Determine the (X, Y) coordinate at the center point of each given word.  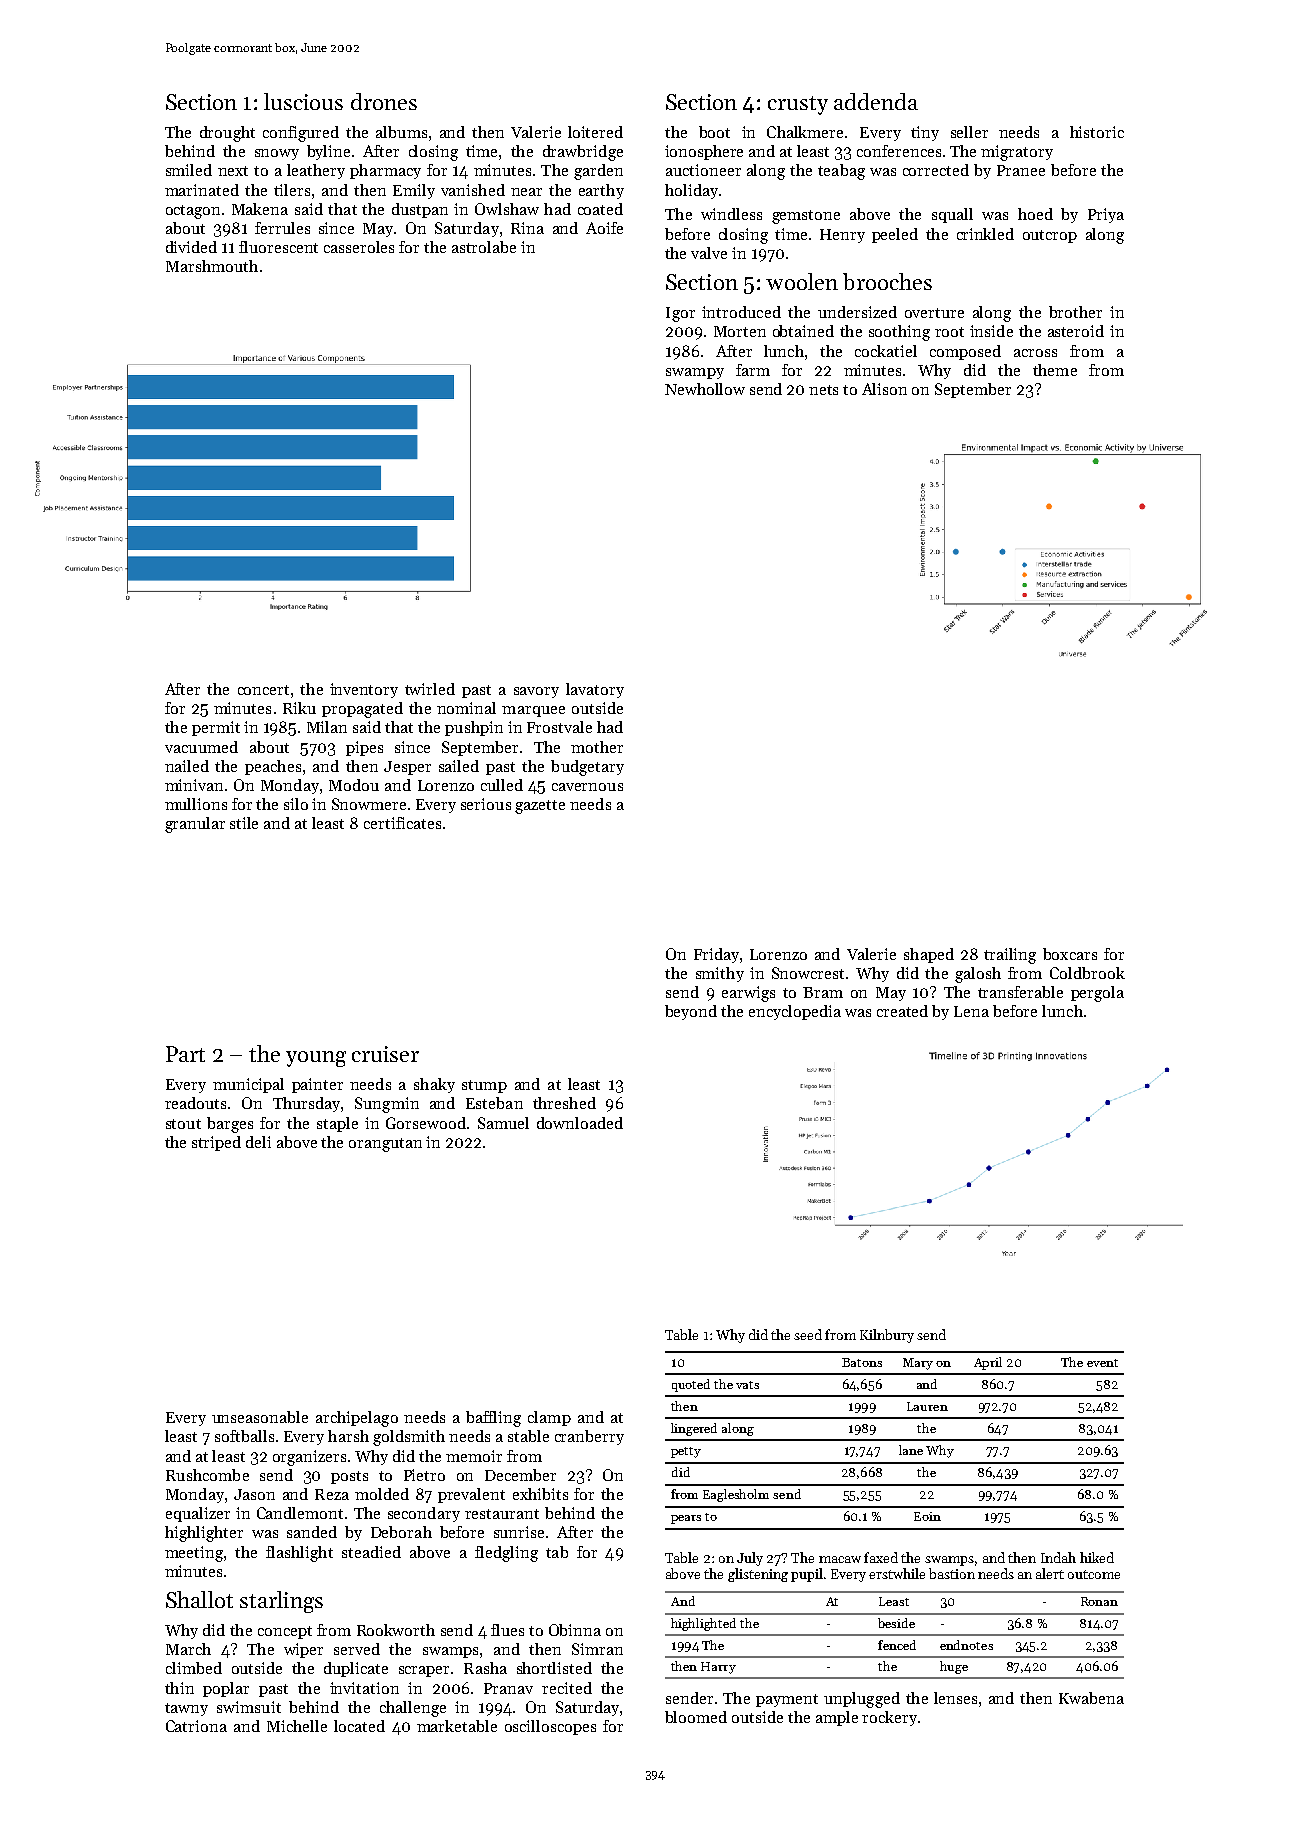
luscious (303, 101)
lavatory (595, 690)
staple (337, 1124)
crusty (798, 105)
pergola (1097, 994)
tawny (186, 1709)
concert (263, 690)
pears (686, 1519)
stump (484, 1086)
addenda (876, 101)
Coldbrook (1087, 973)
